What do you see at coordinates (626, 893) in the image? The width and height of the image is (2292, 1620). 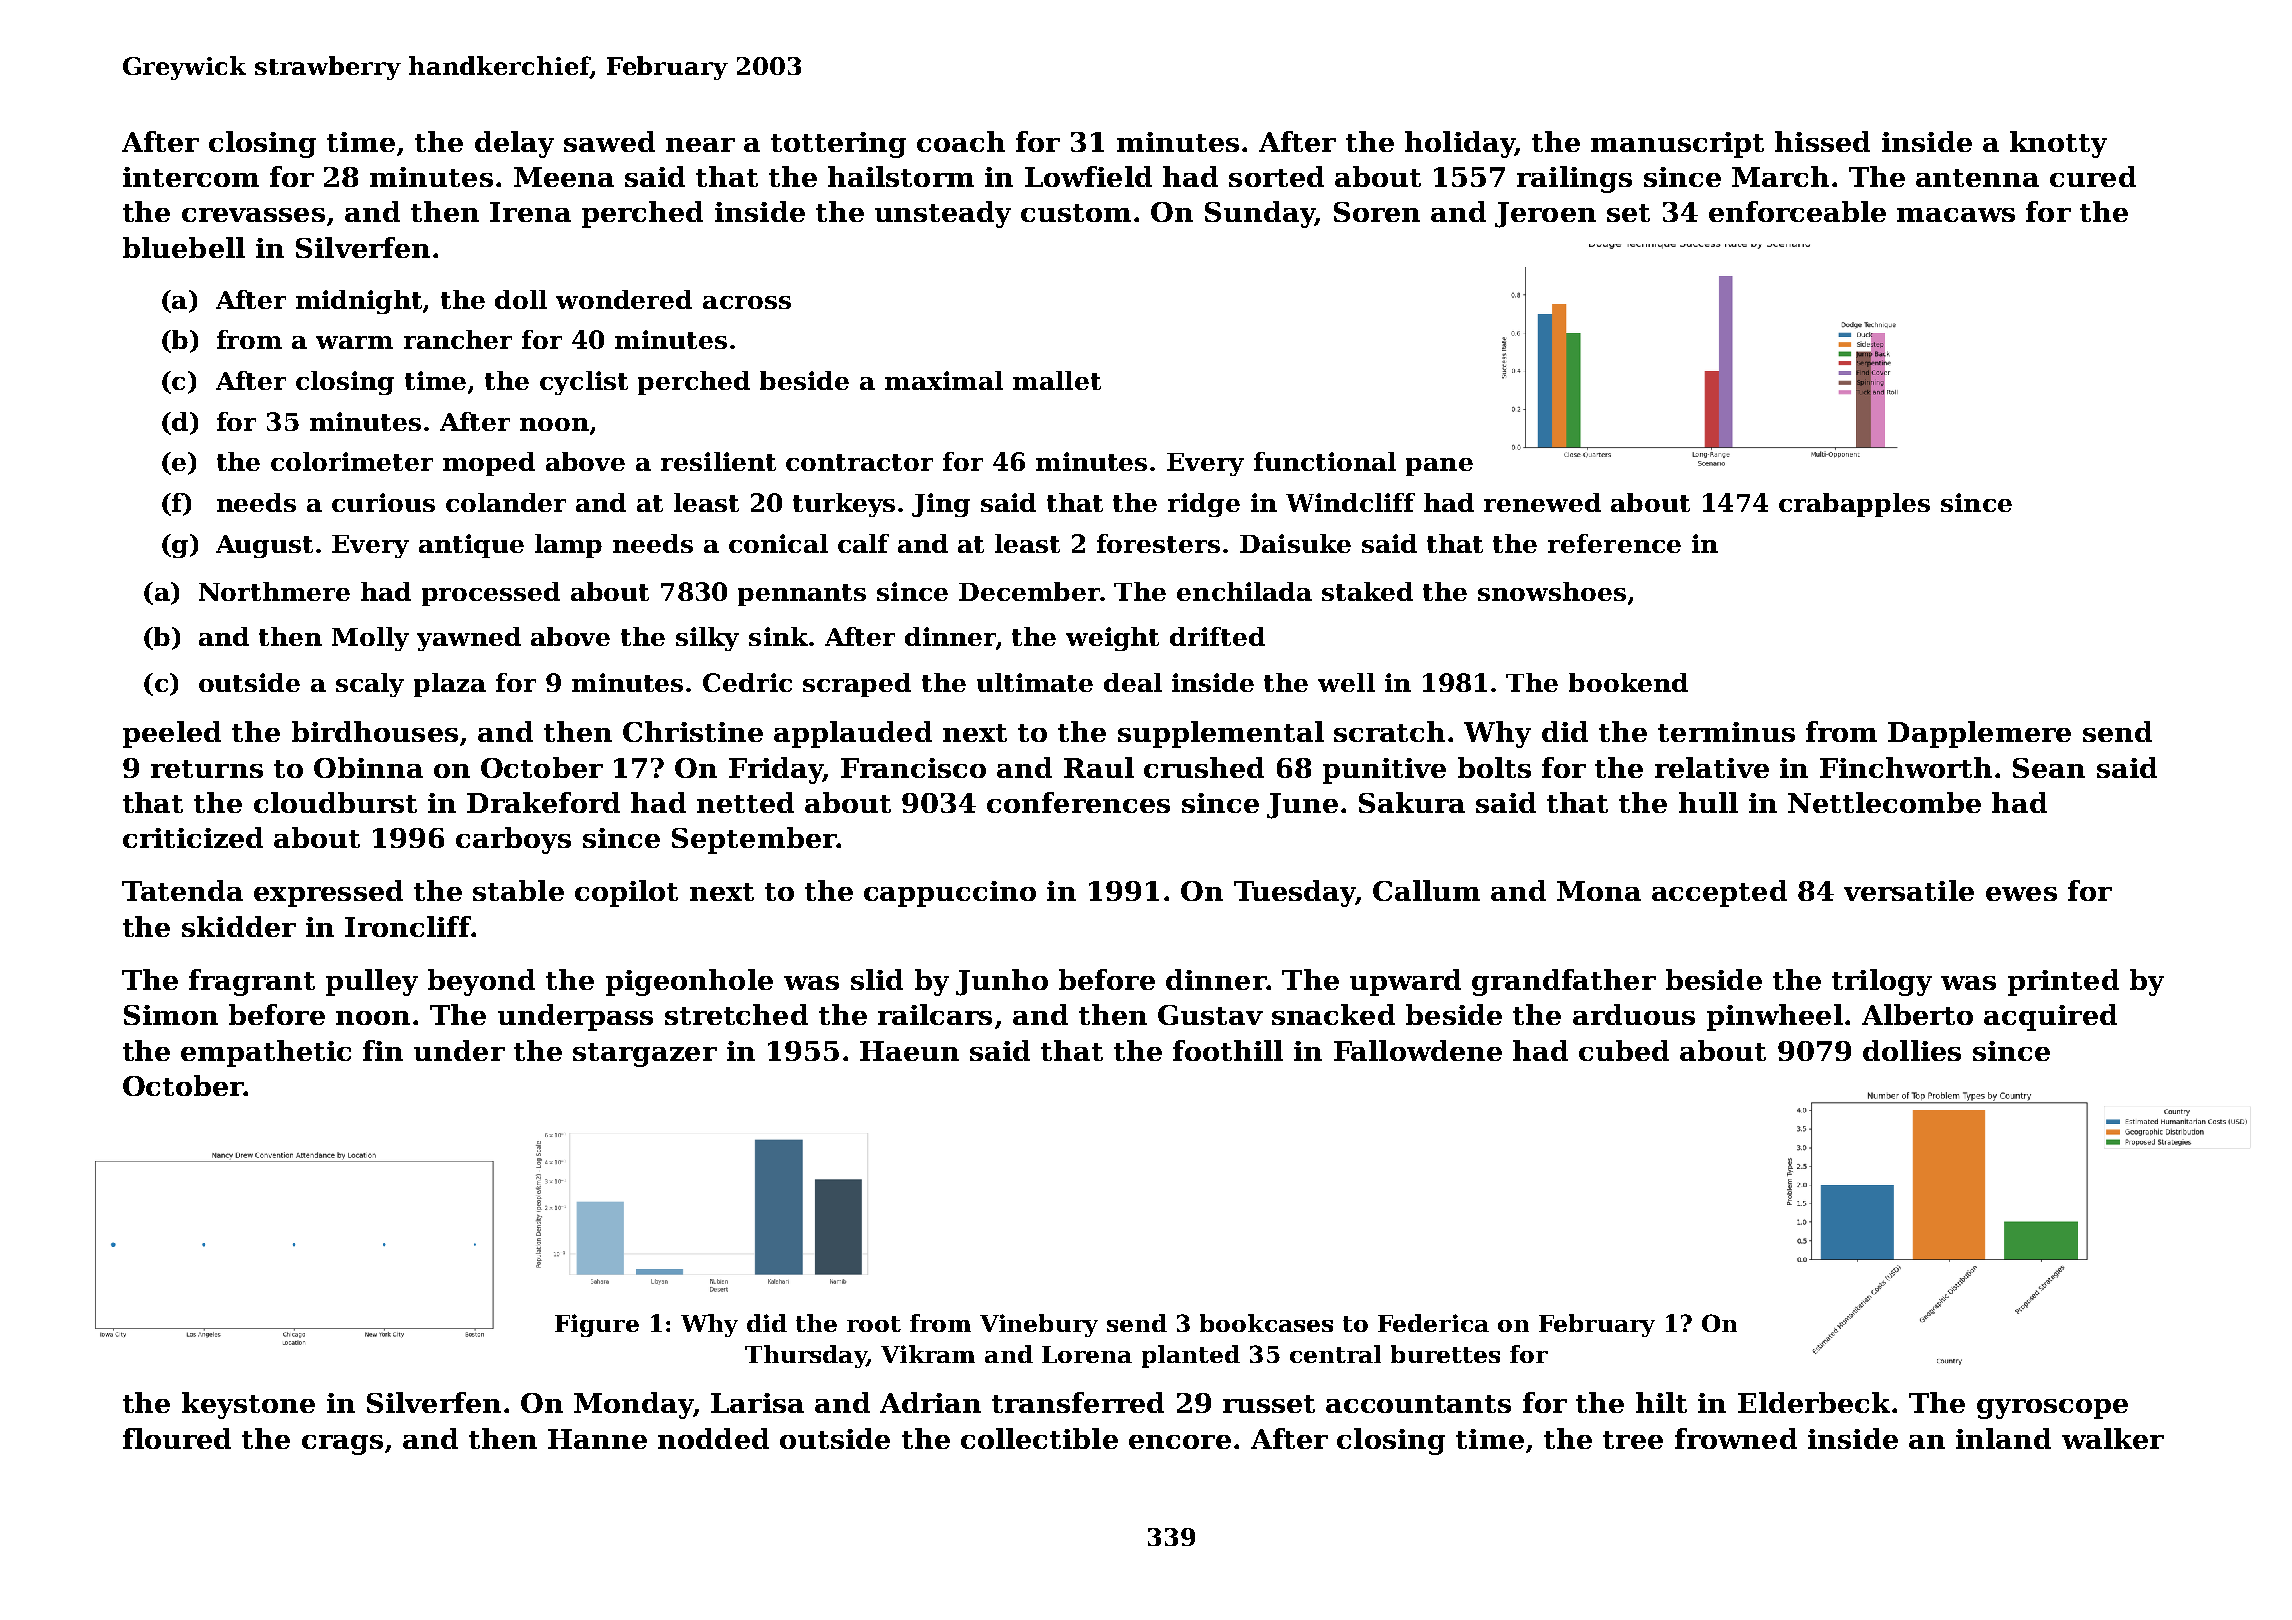 I see `copilot` at bounding box center [626, 893].
